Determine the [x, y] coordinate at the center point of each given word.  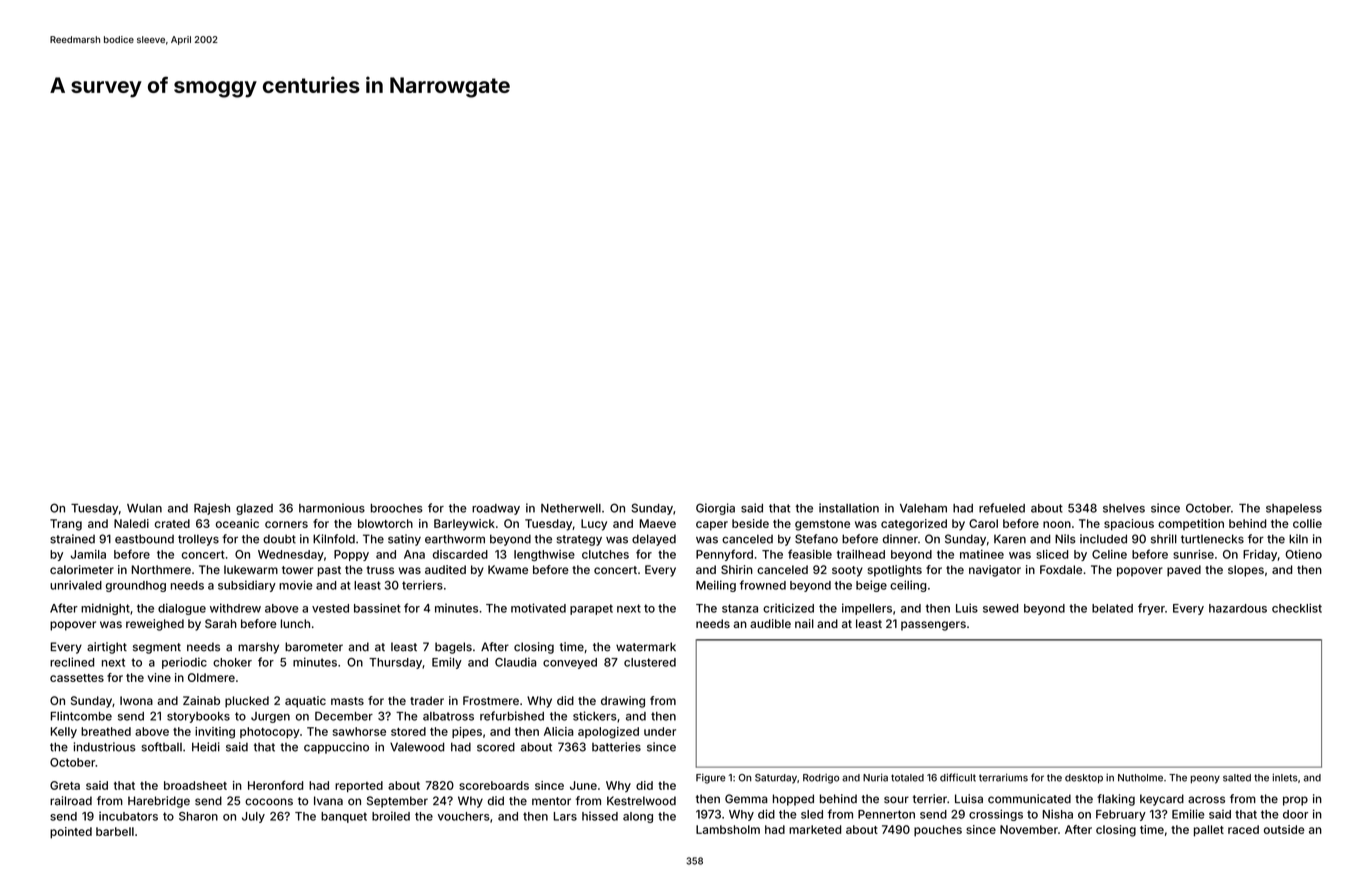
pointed [71, 833]
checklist [1297, 608]
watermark [646, 647]
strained [72, 539]
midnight [105, 609]
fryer [1151, 609]
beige [871, 586]
